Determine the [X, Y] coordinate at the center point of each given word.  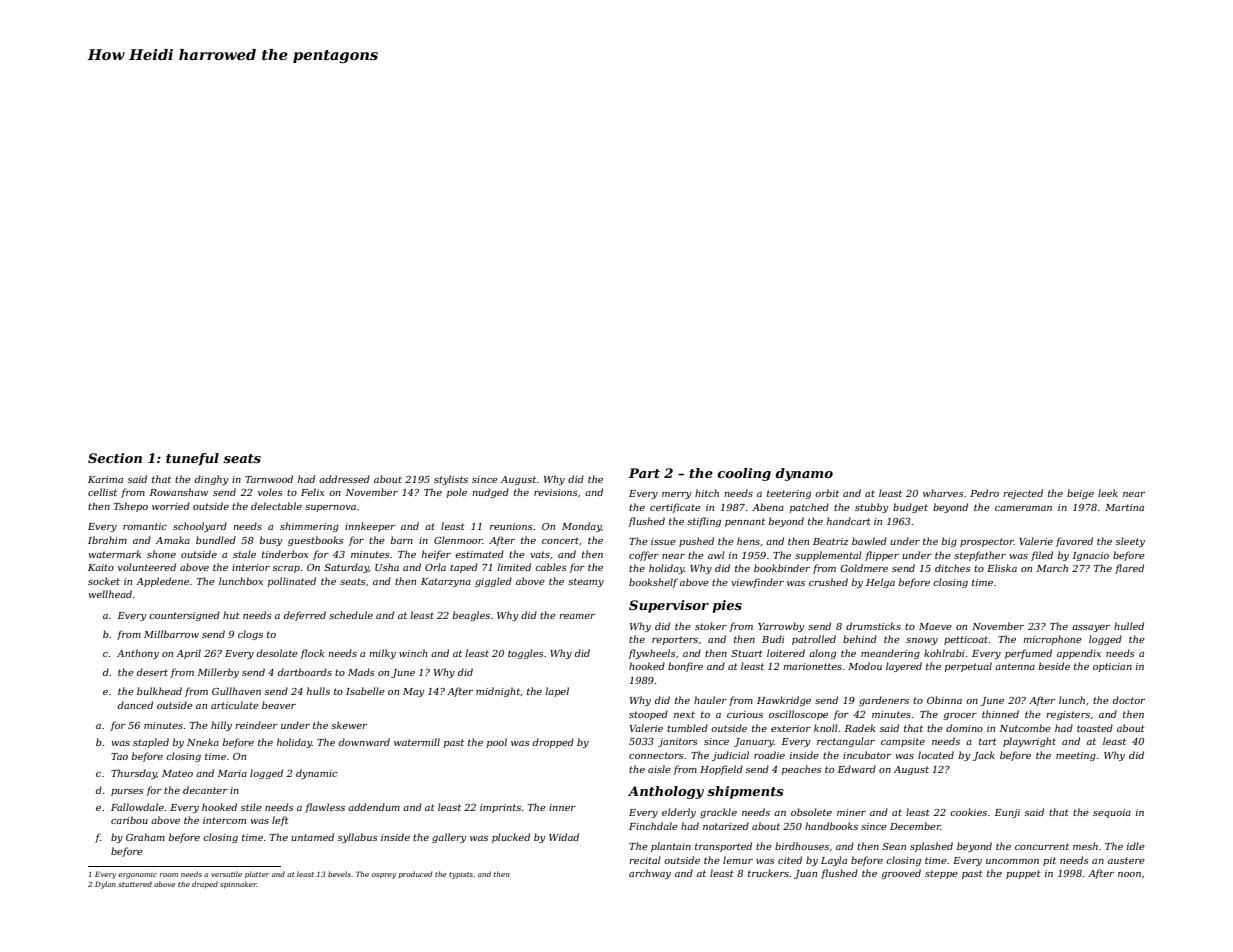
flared [1129, 569]
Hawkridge [784, 701]
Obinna [944, 700]
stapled [151, 743]
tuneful [192, 459]
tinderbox [285, 554]
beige [1080, 494]
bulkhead [159, 691]
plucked [511, 838]
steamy [586, 582]
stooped [648, 715]
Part [644, 473]
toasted [1095, 728]
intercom [224, 820]
